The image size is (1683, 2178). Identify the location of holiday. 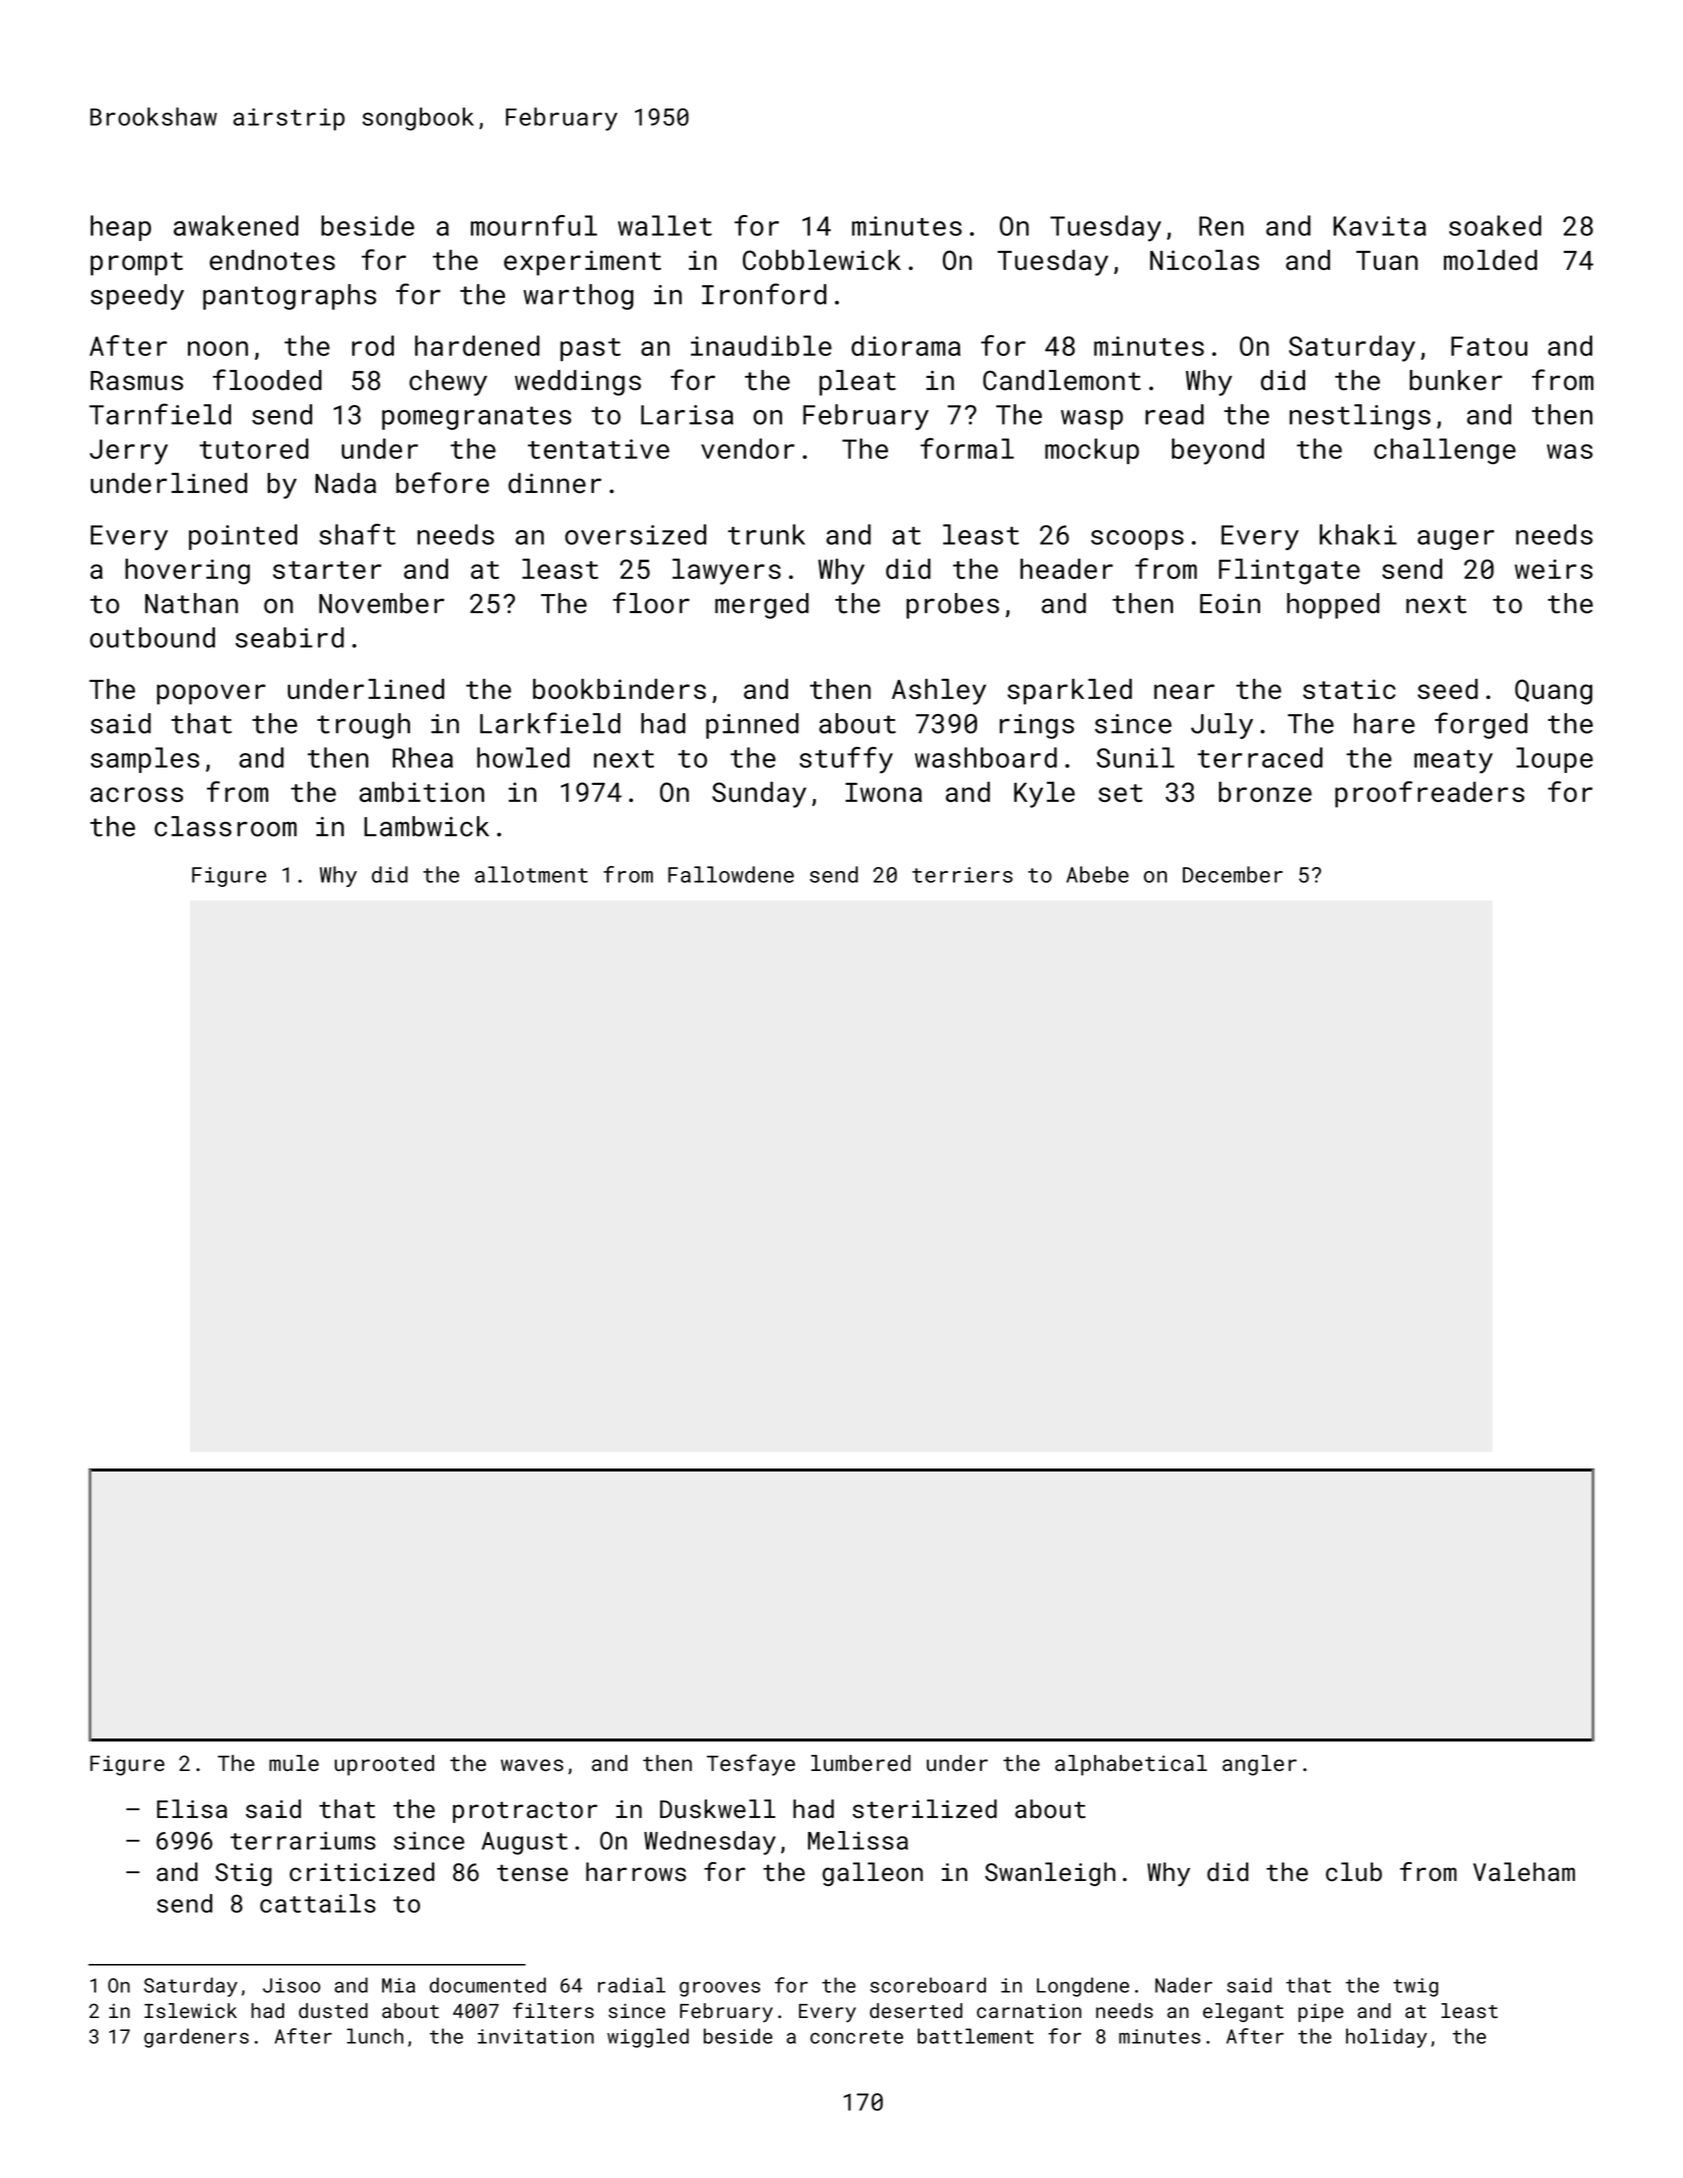
(1386, 2038).
